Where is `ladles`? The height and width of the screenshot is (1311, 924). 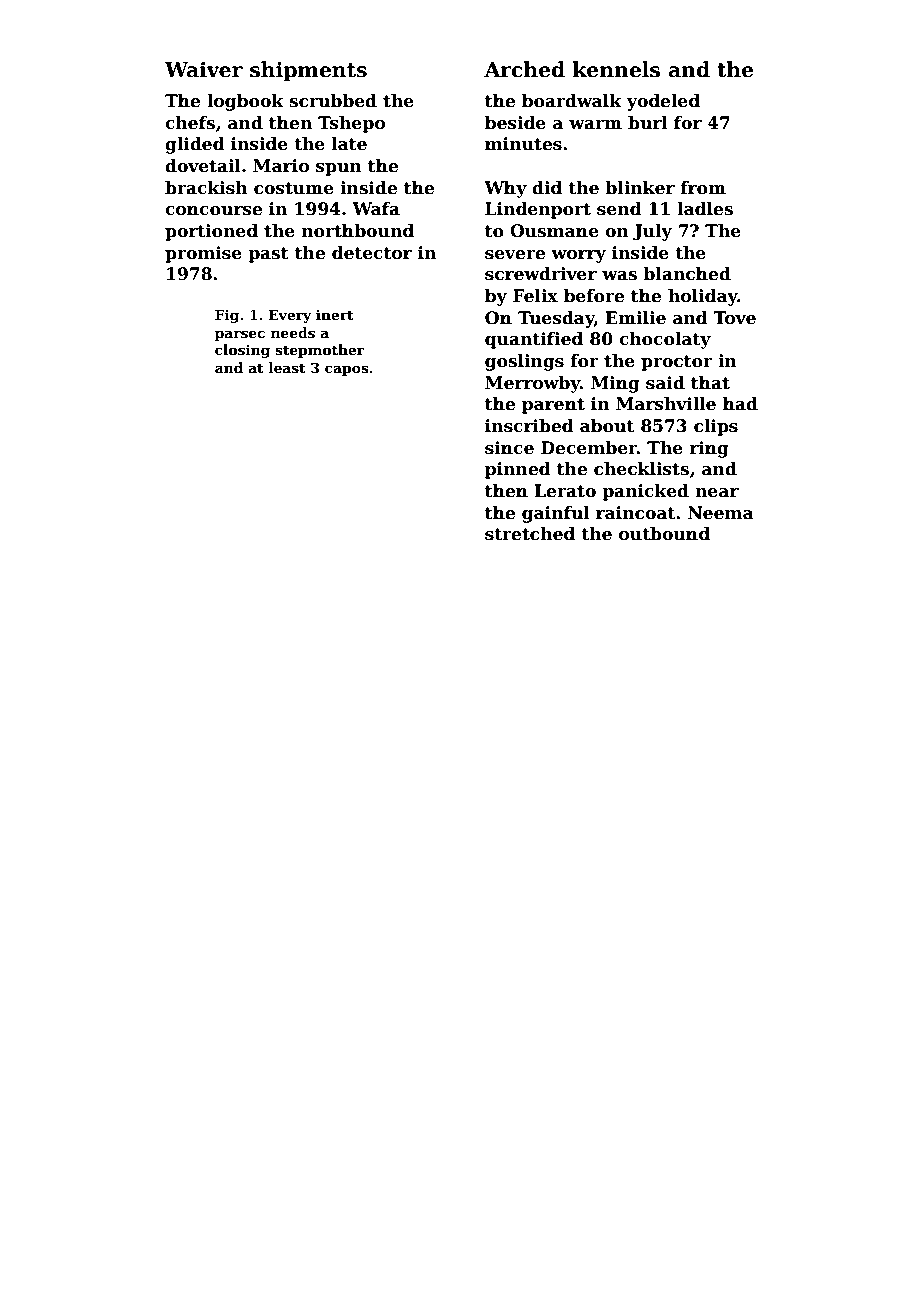 ladles is located at coordinates (705, 209).
